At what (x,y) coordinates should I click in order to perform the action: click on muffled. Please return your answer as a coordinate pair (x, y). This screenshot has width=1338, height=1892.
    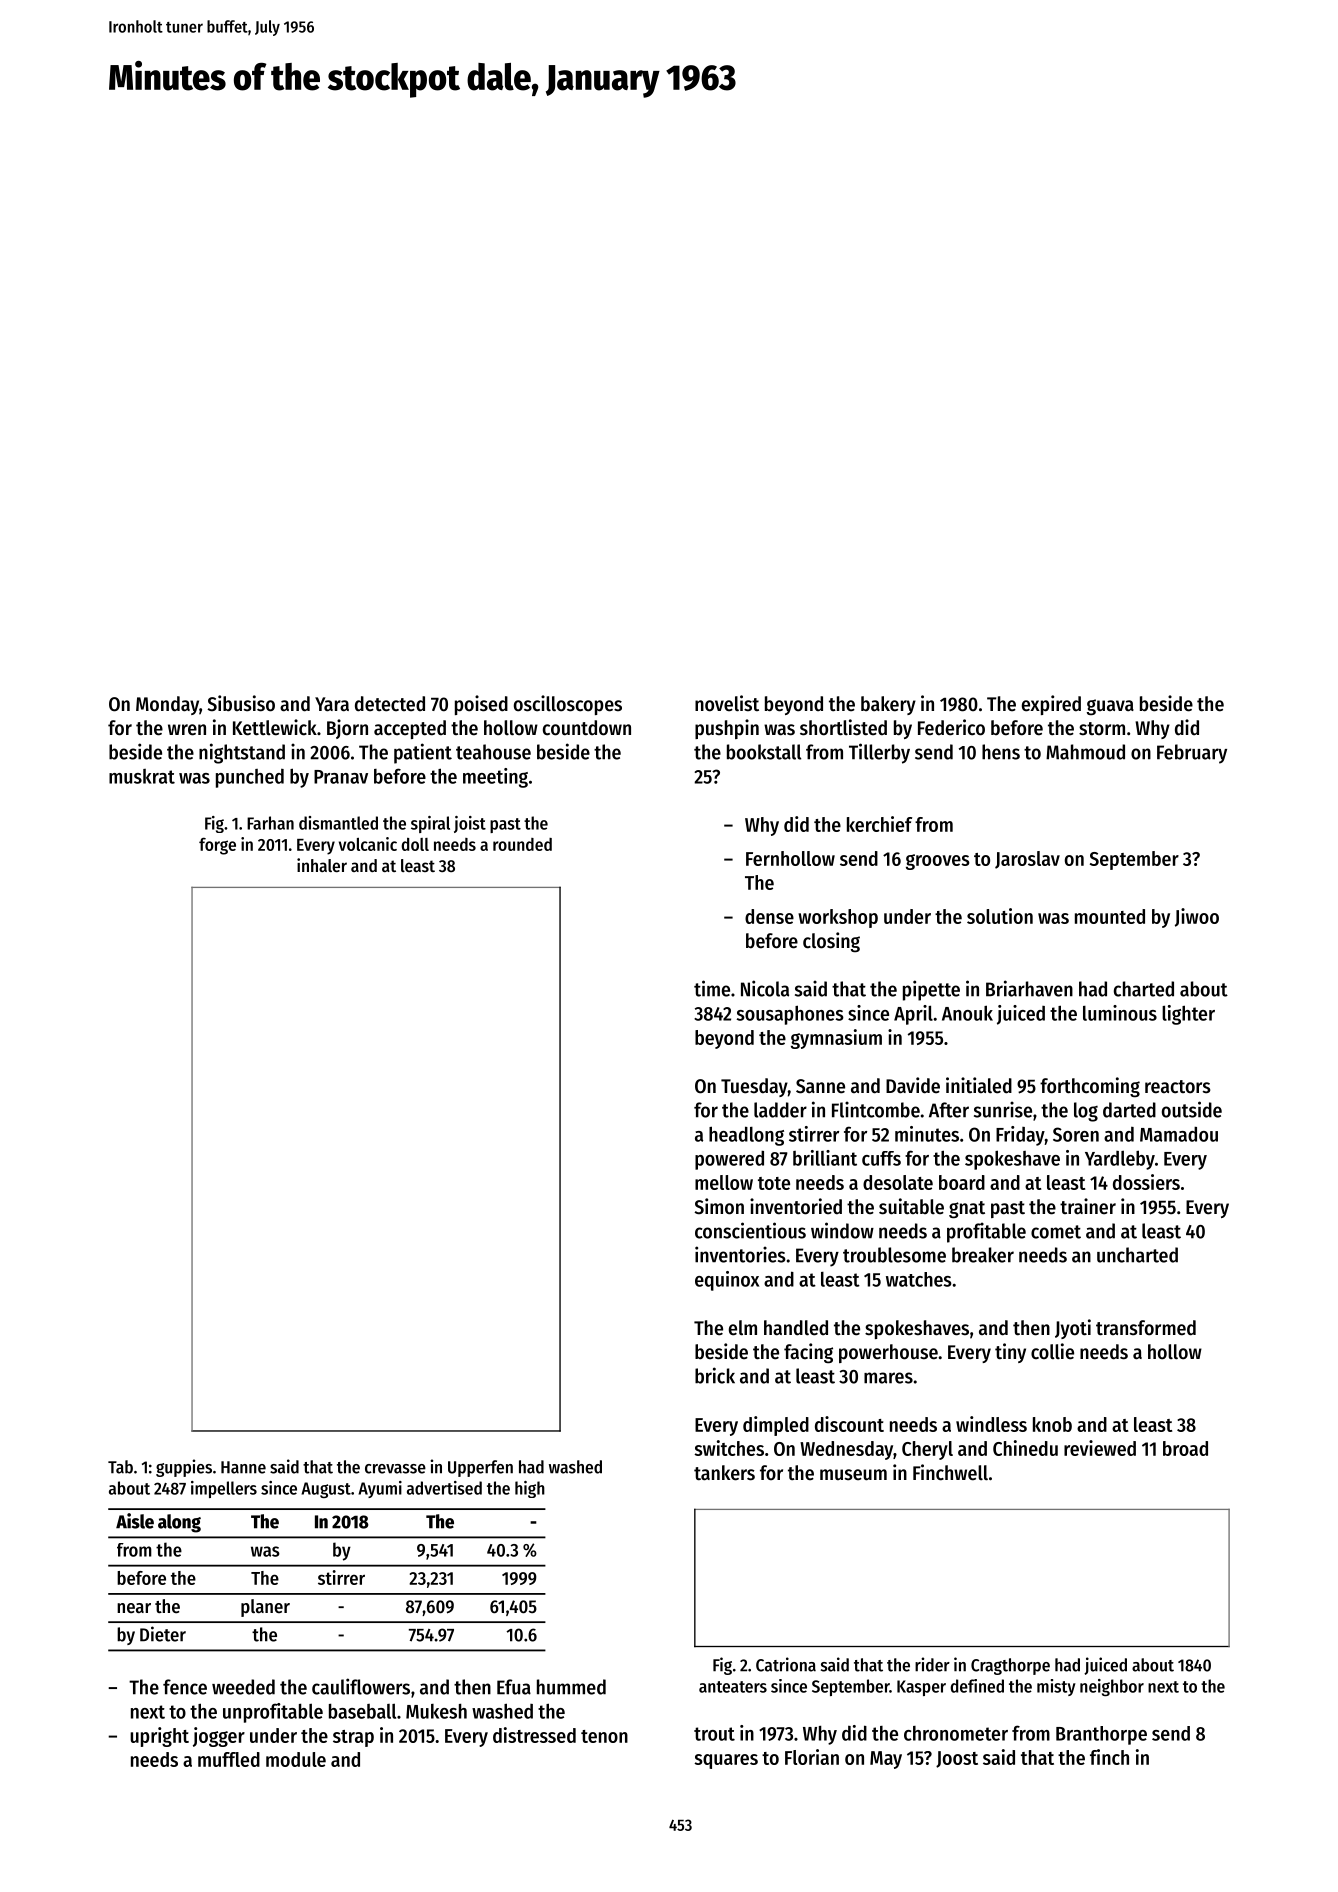
    Looking at the image, I should click on (229, 1759).
